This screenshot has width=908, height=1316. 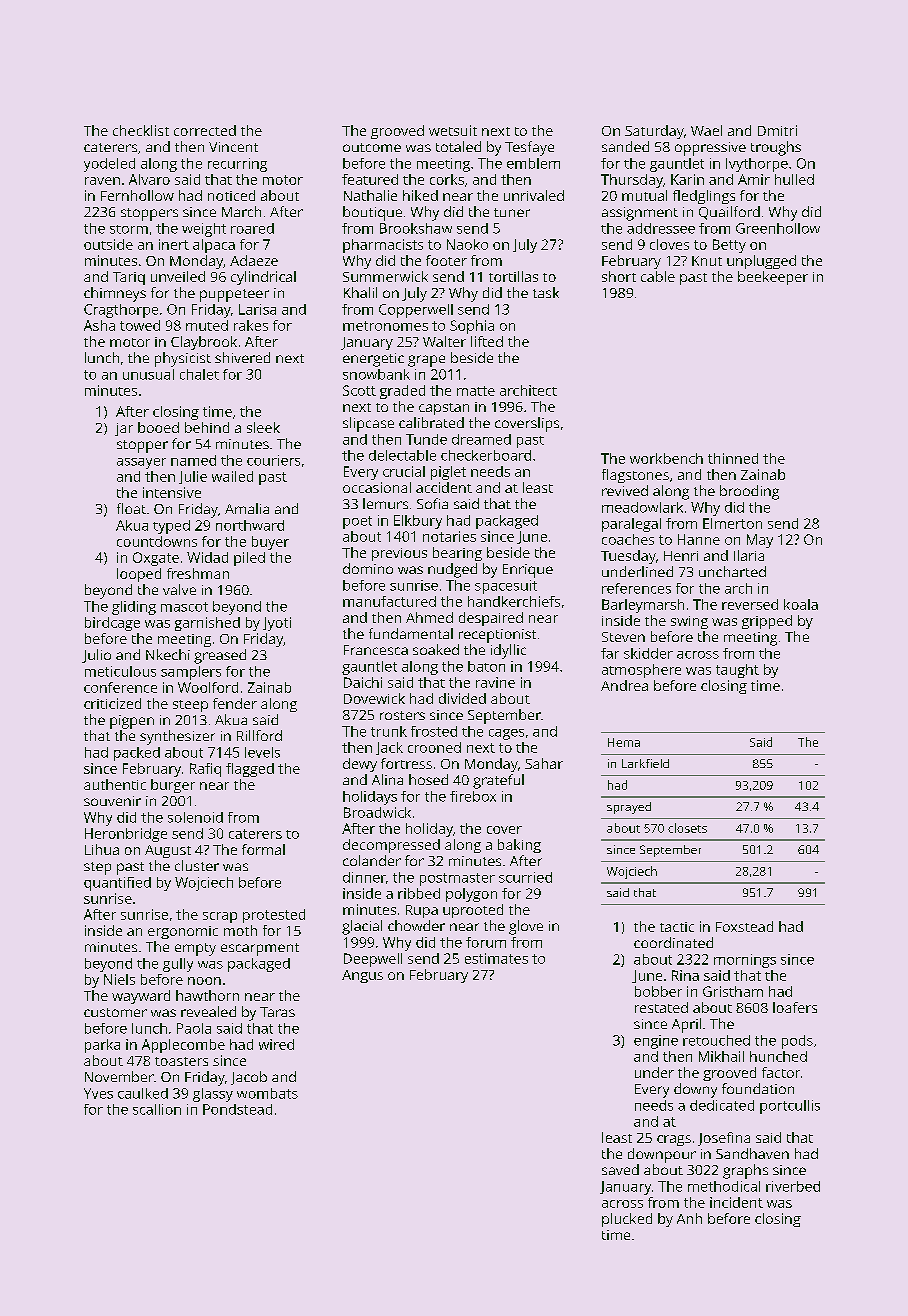 I want to click on wetsuit, so click(x=453, y=130).
